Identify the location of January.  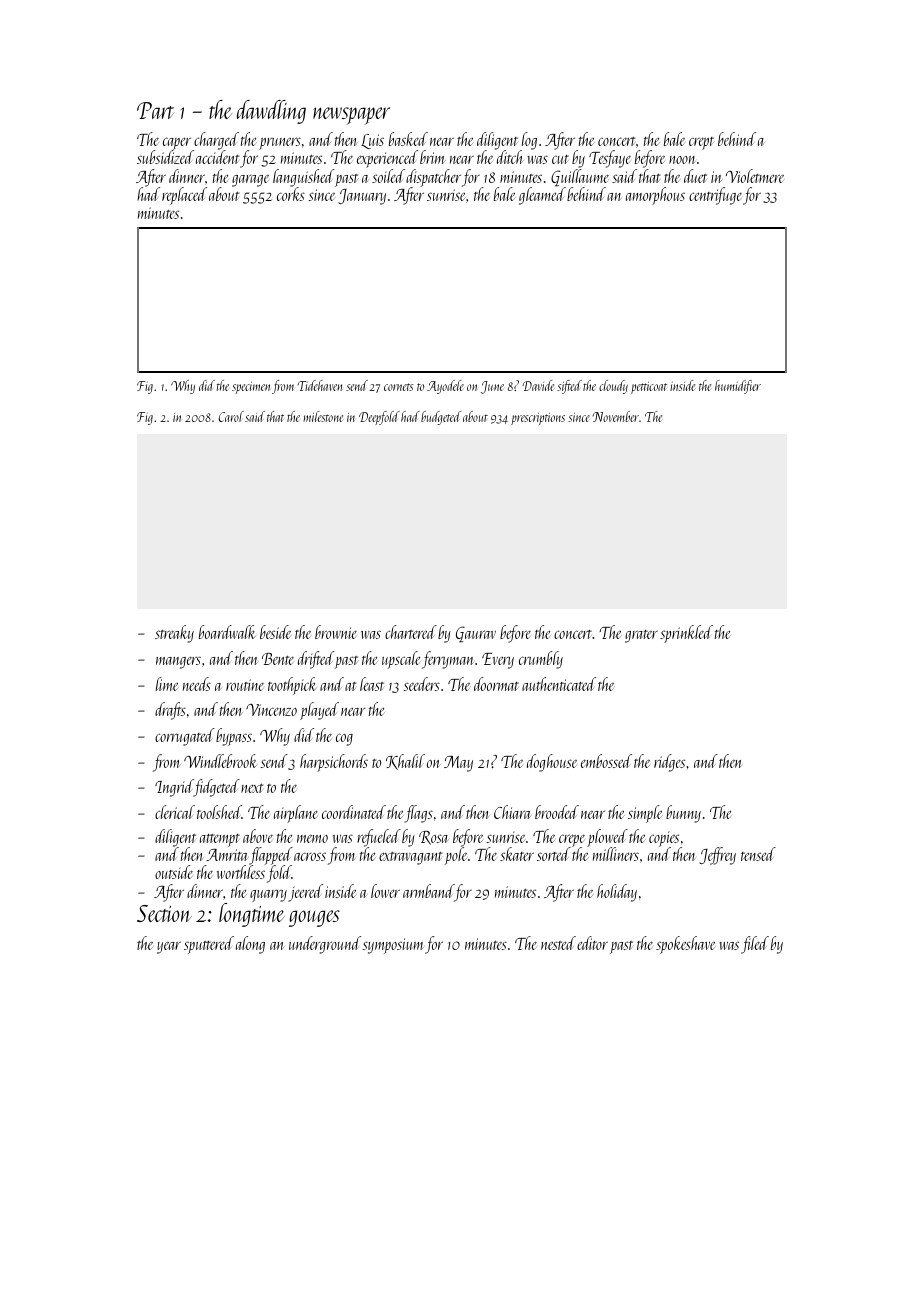
(362, 197).
